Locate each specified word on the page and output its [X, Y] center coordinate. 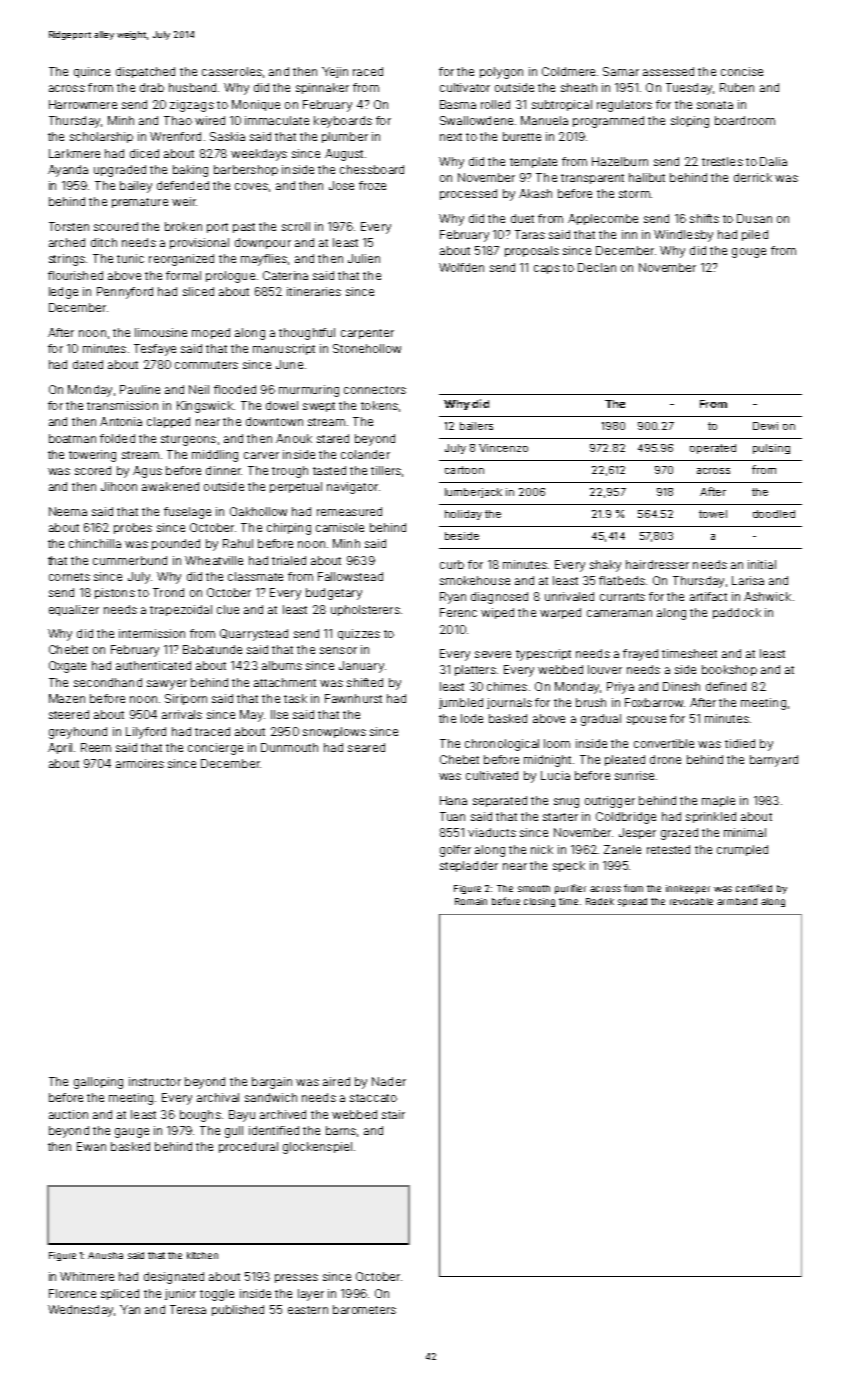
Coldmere [568, 71]
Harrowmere [83, 104]
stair [393, 1114]
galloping [98, 1083]
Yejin [335, 72]
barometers [364, 1309]
